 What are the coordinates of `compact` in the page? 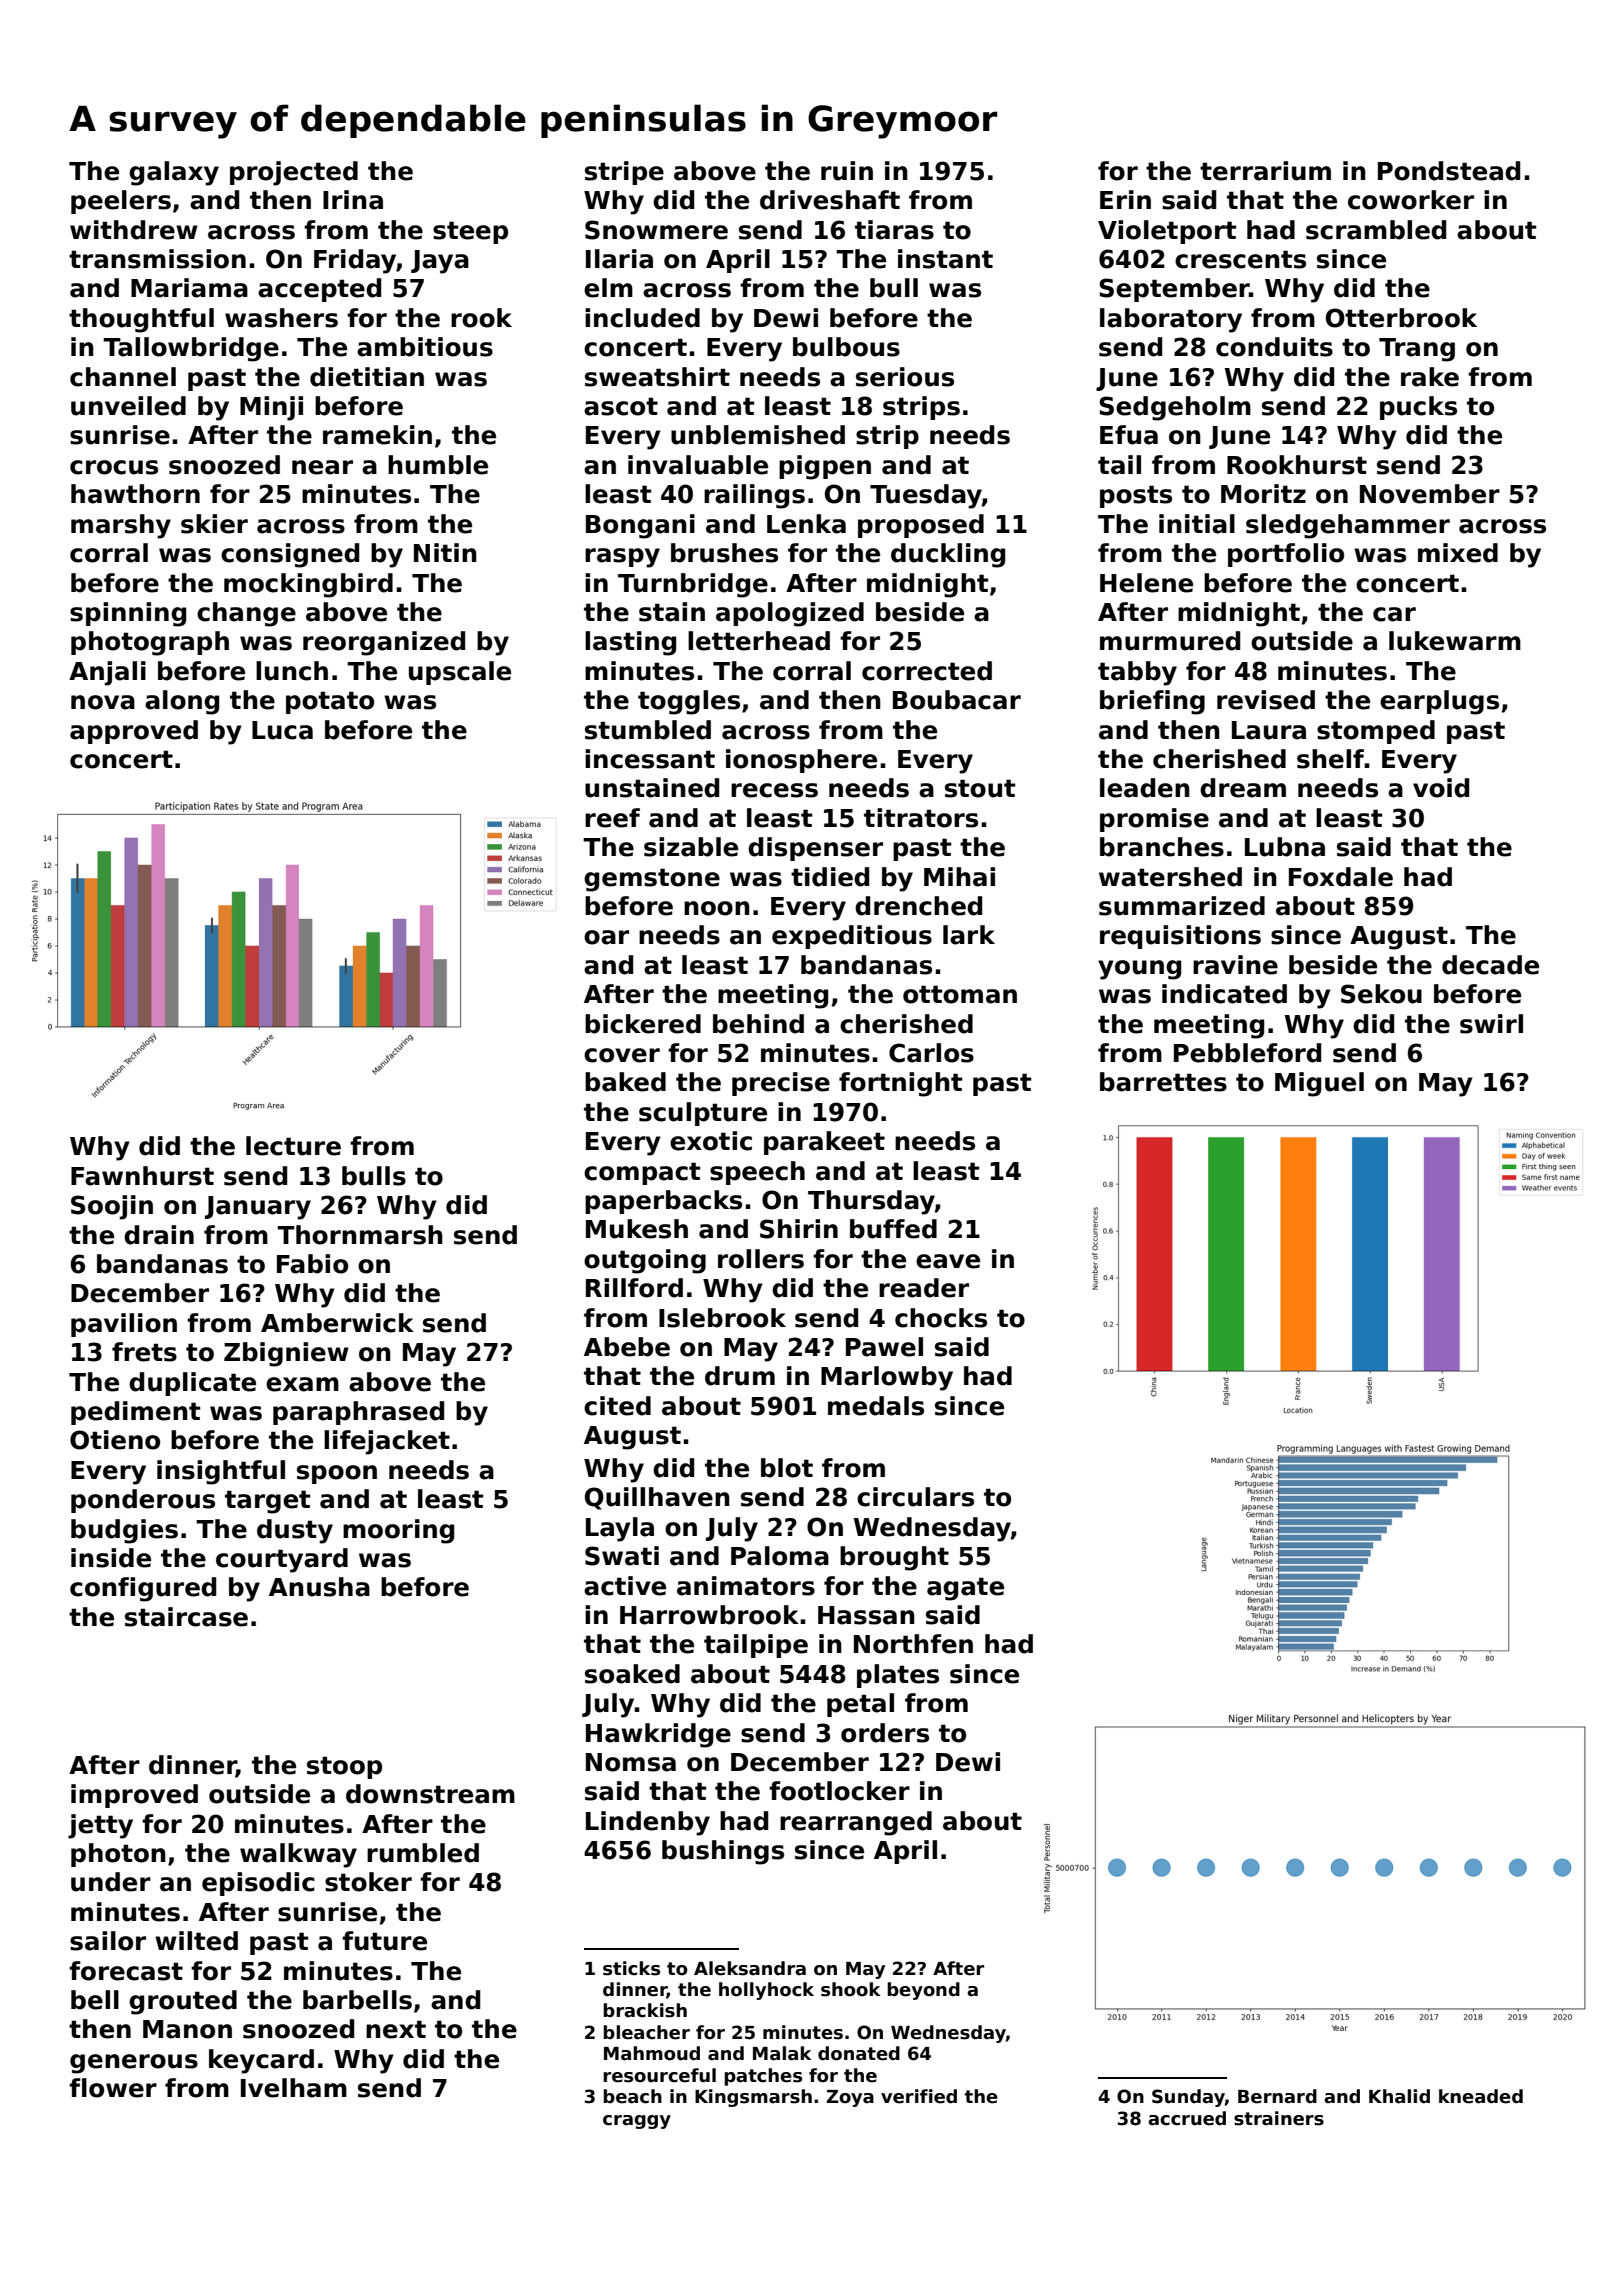 It's located at (642, 1173).
